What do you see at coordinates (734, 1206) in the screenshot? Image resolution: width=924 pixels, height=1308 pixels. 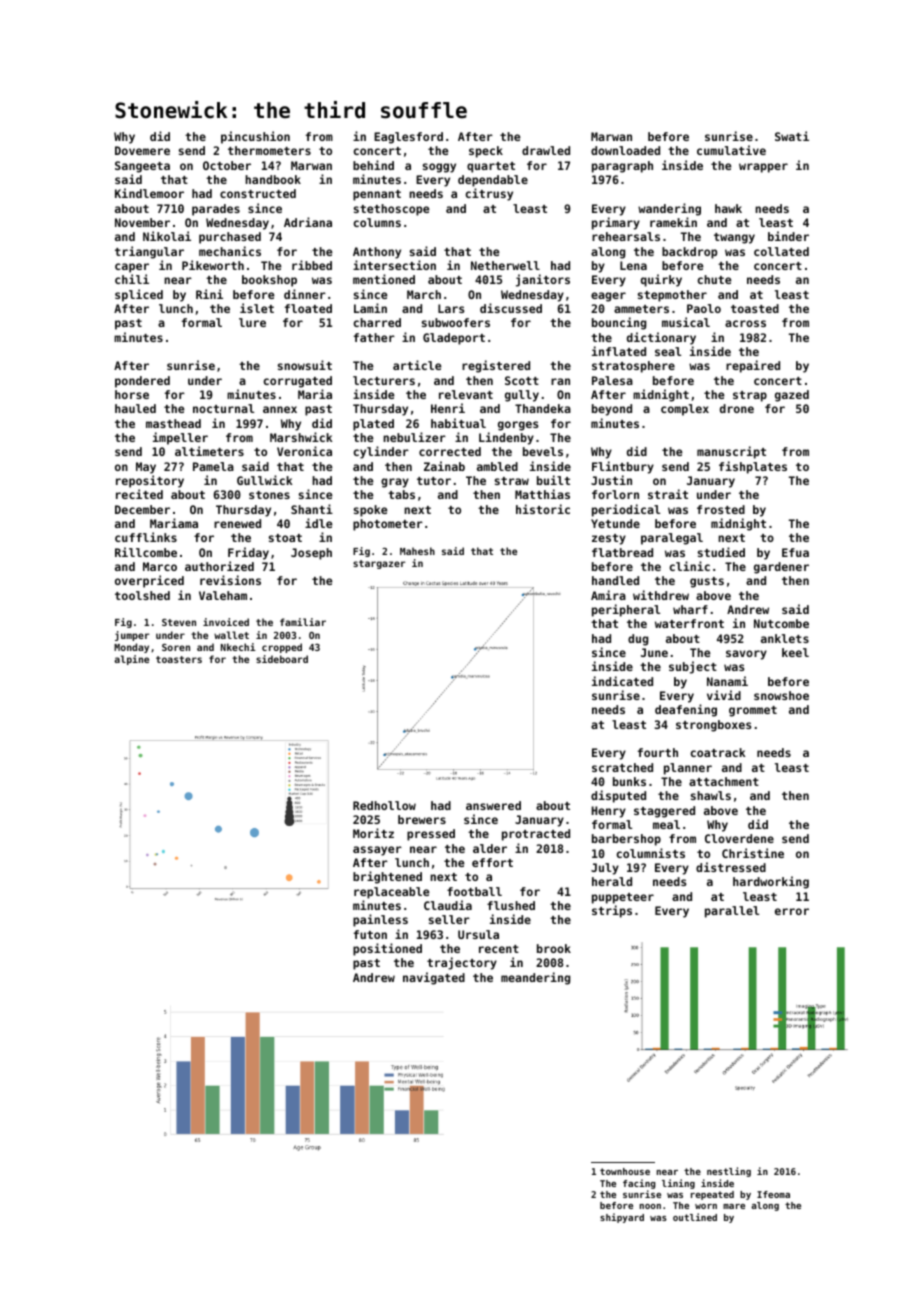 I see `mare` at bounding box center [734, 1206].
